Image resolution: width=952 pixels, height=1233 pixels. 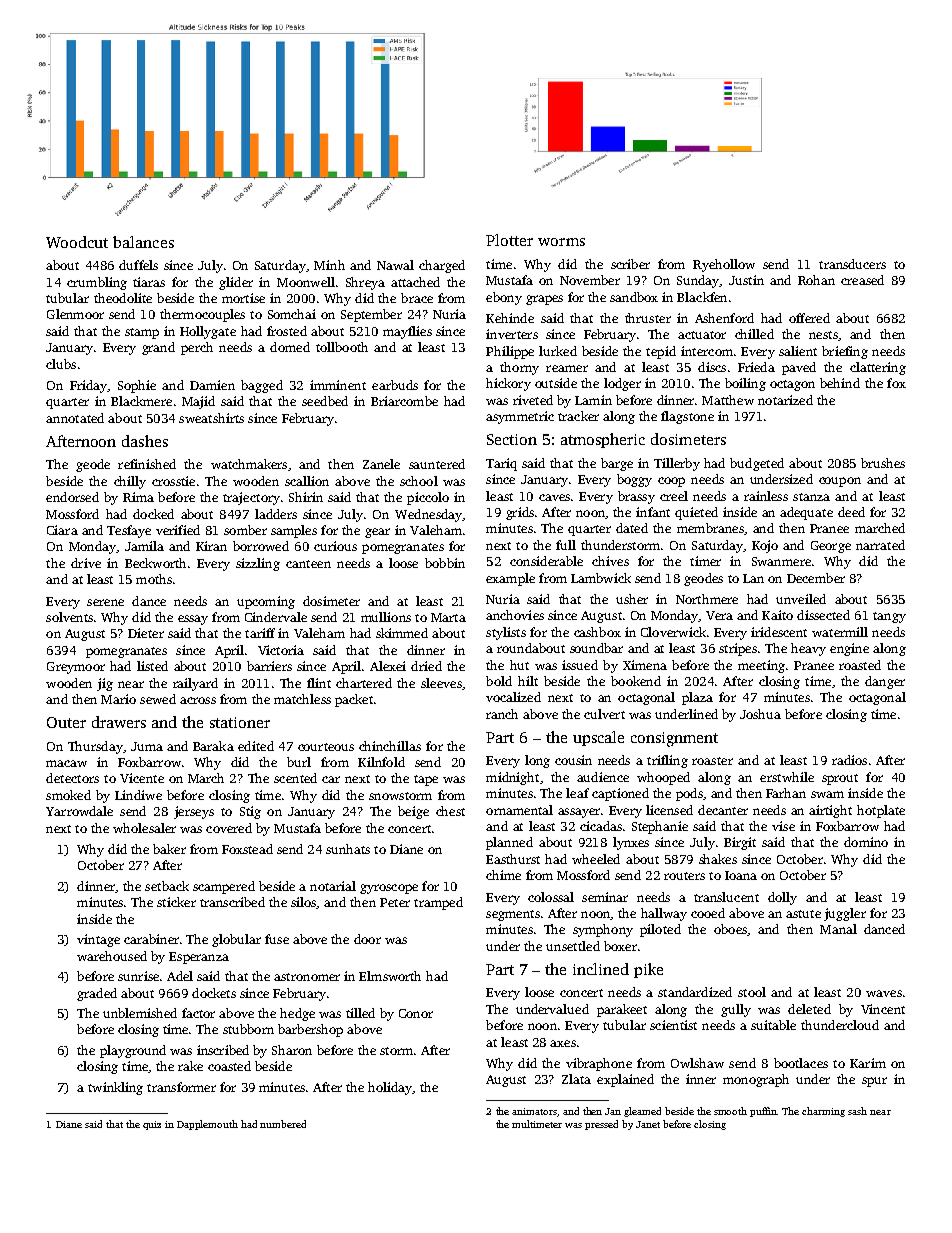 What do you see at coordinates (419, 481) in the screenshot?
I see `school` at bounding box center [419, 481].
